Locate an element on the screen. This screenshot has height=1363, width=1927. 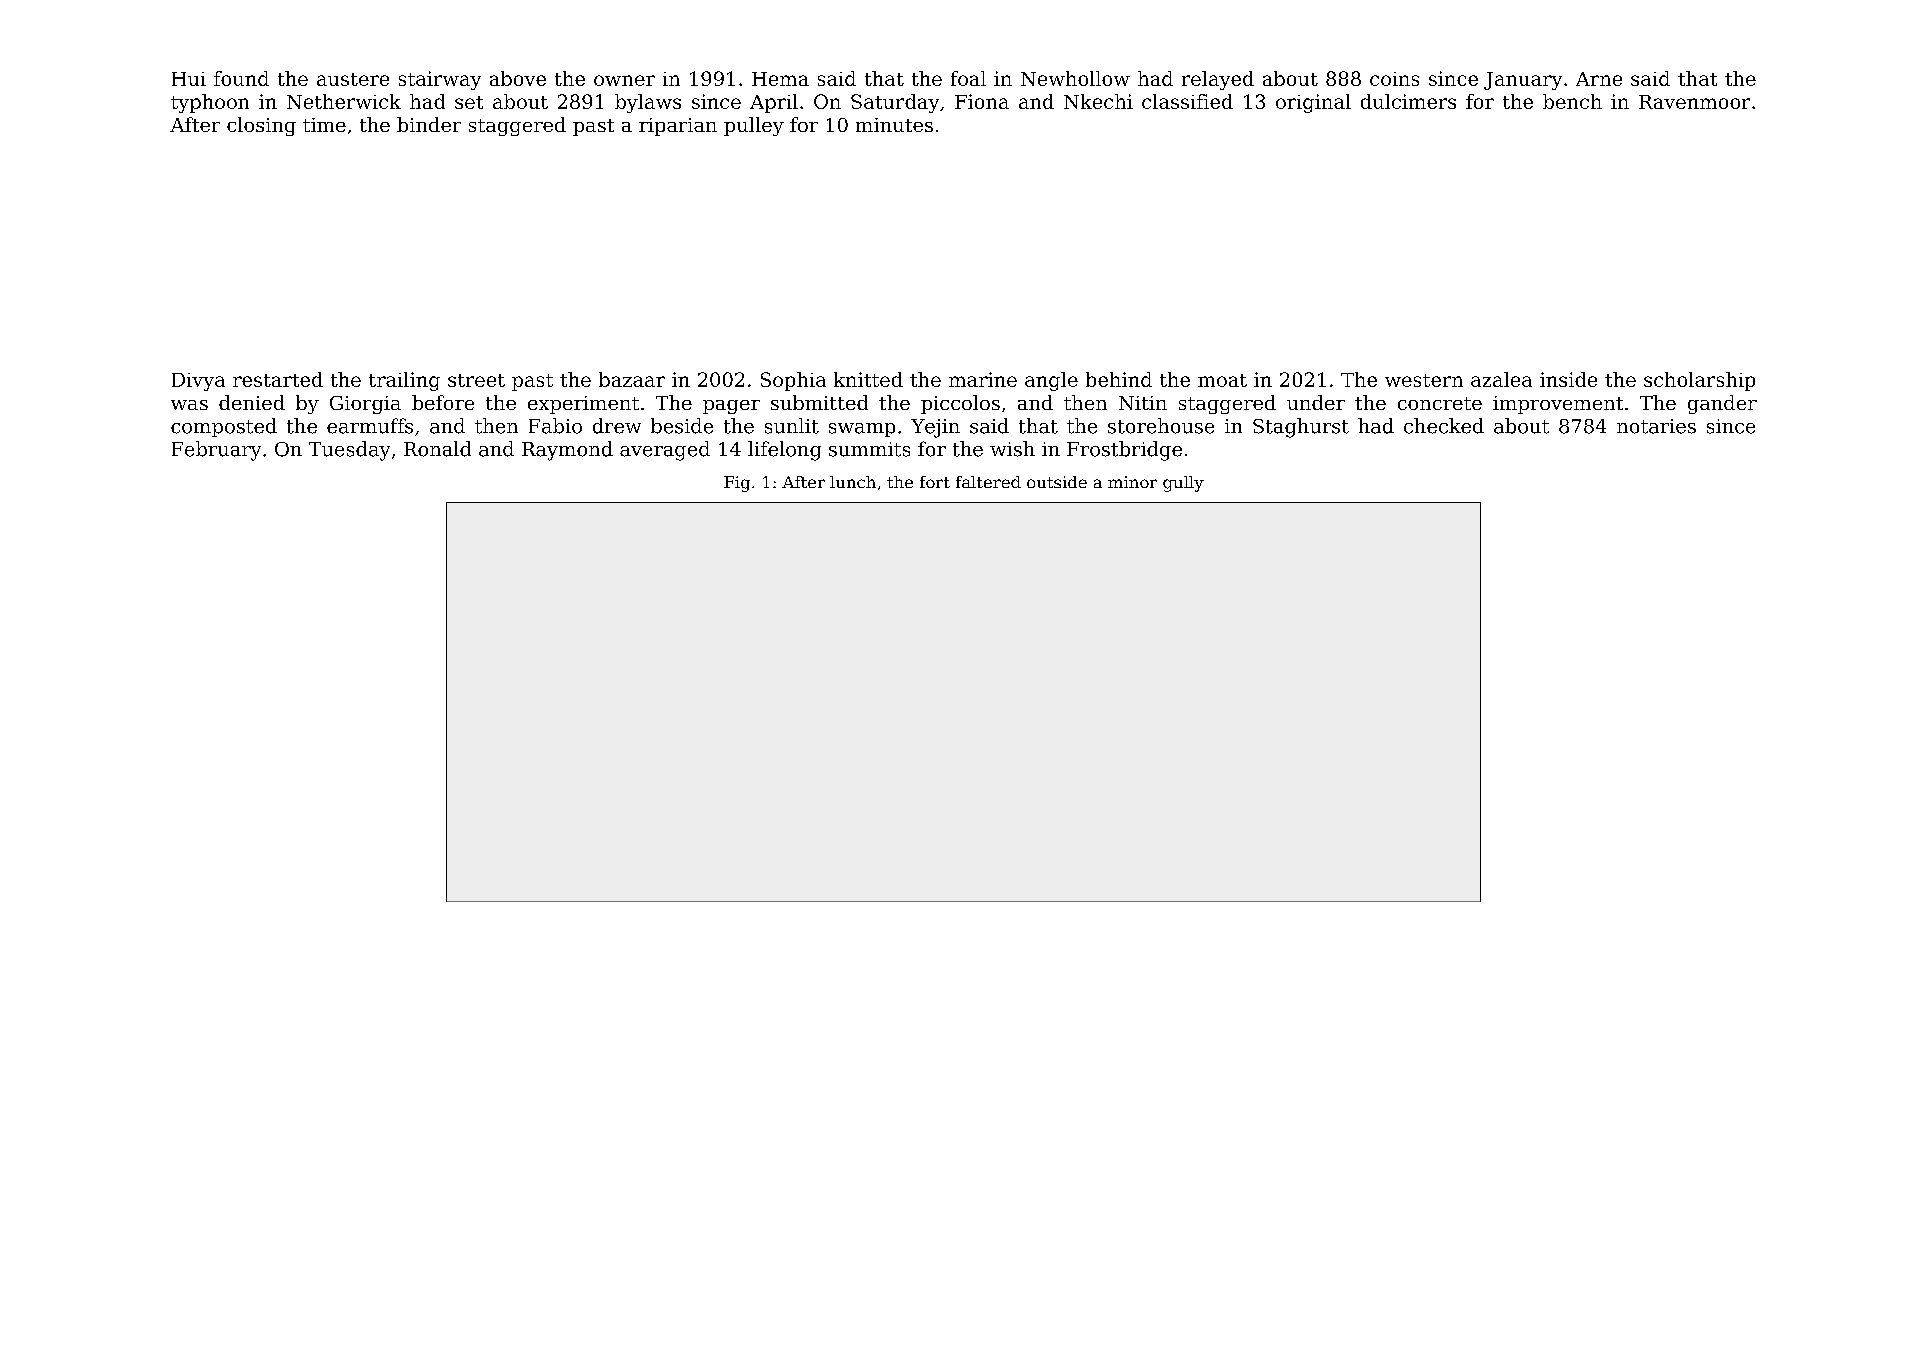
classified is located at coordinates (1187, 101).
